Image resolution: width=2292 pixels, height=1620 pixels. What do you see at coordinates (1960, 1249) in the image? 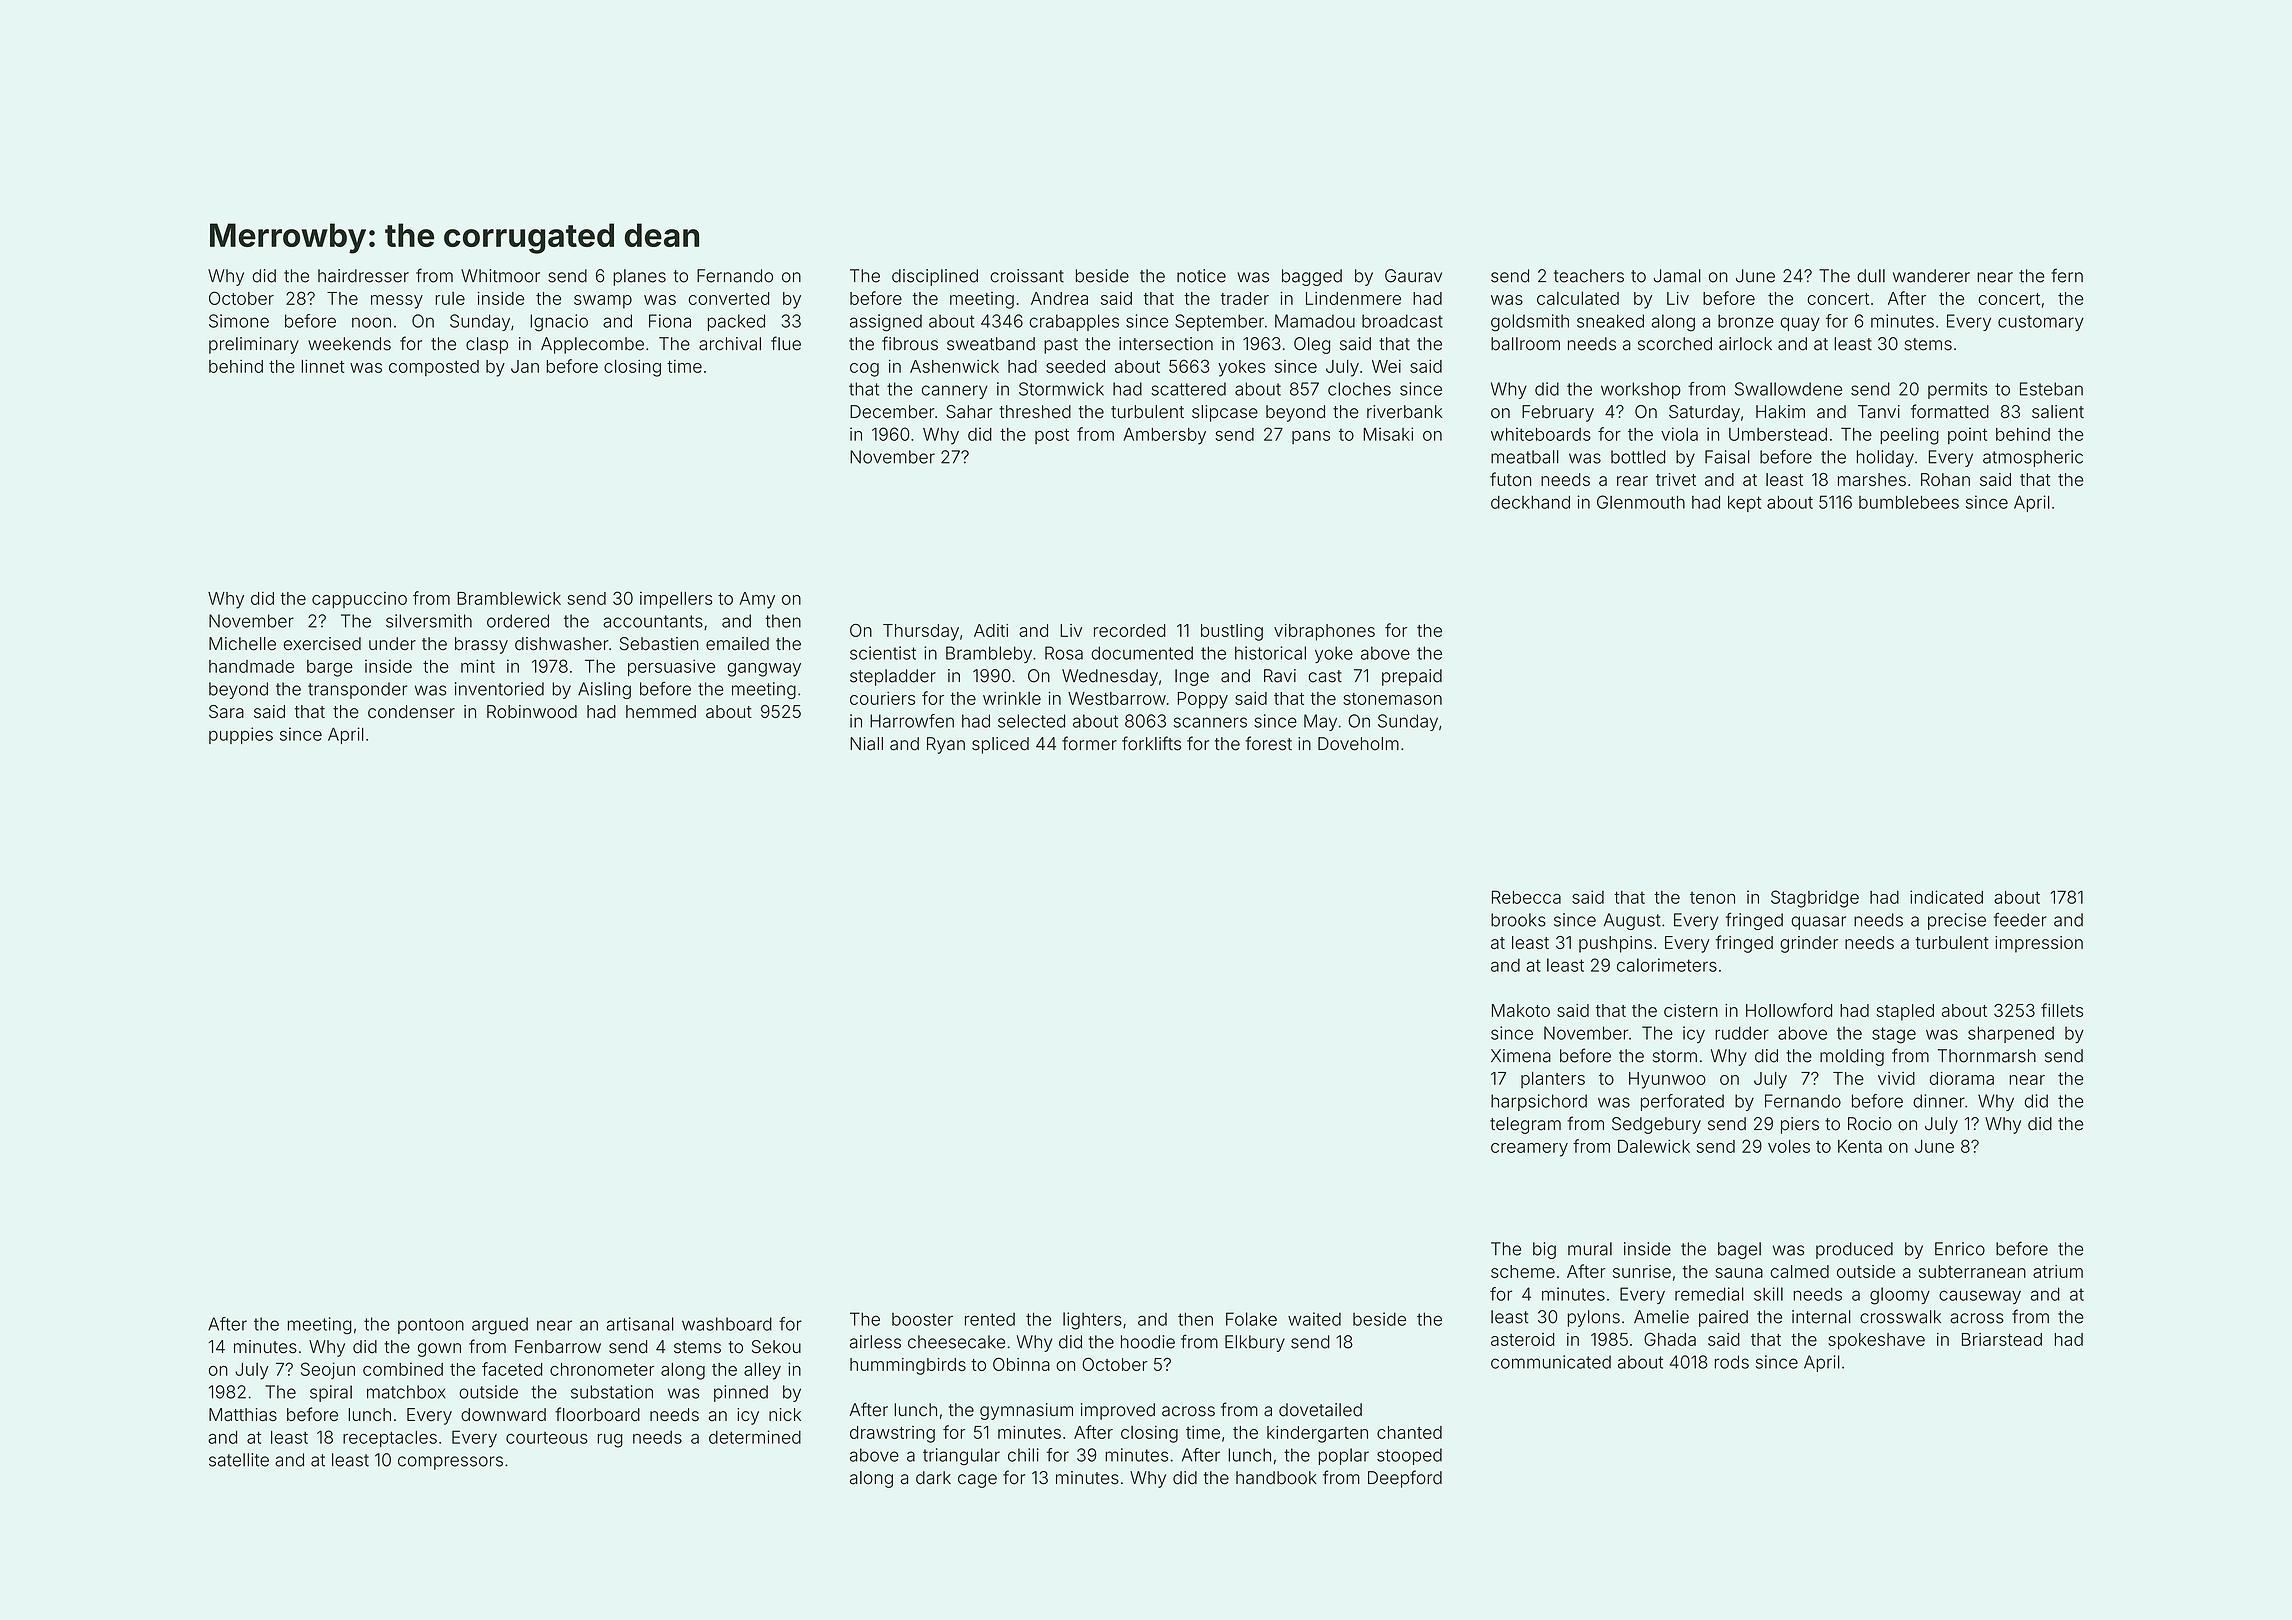
I see `Enrico` at bounding box center [1960, 1249].
